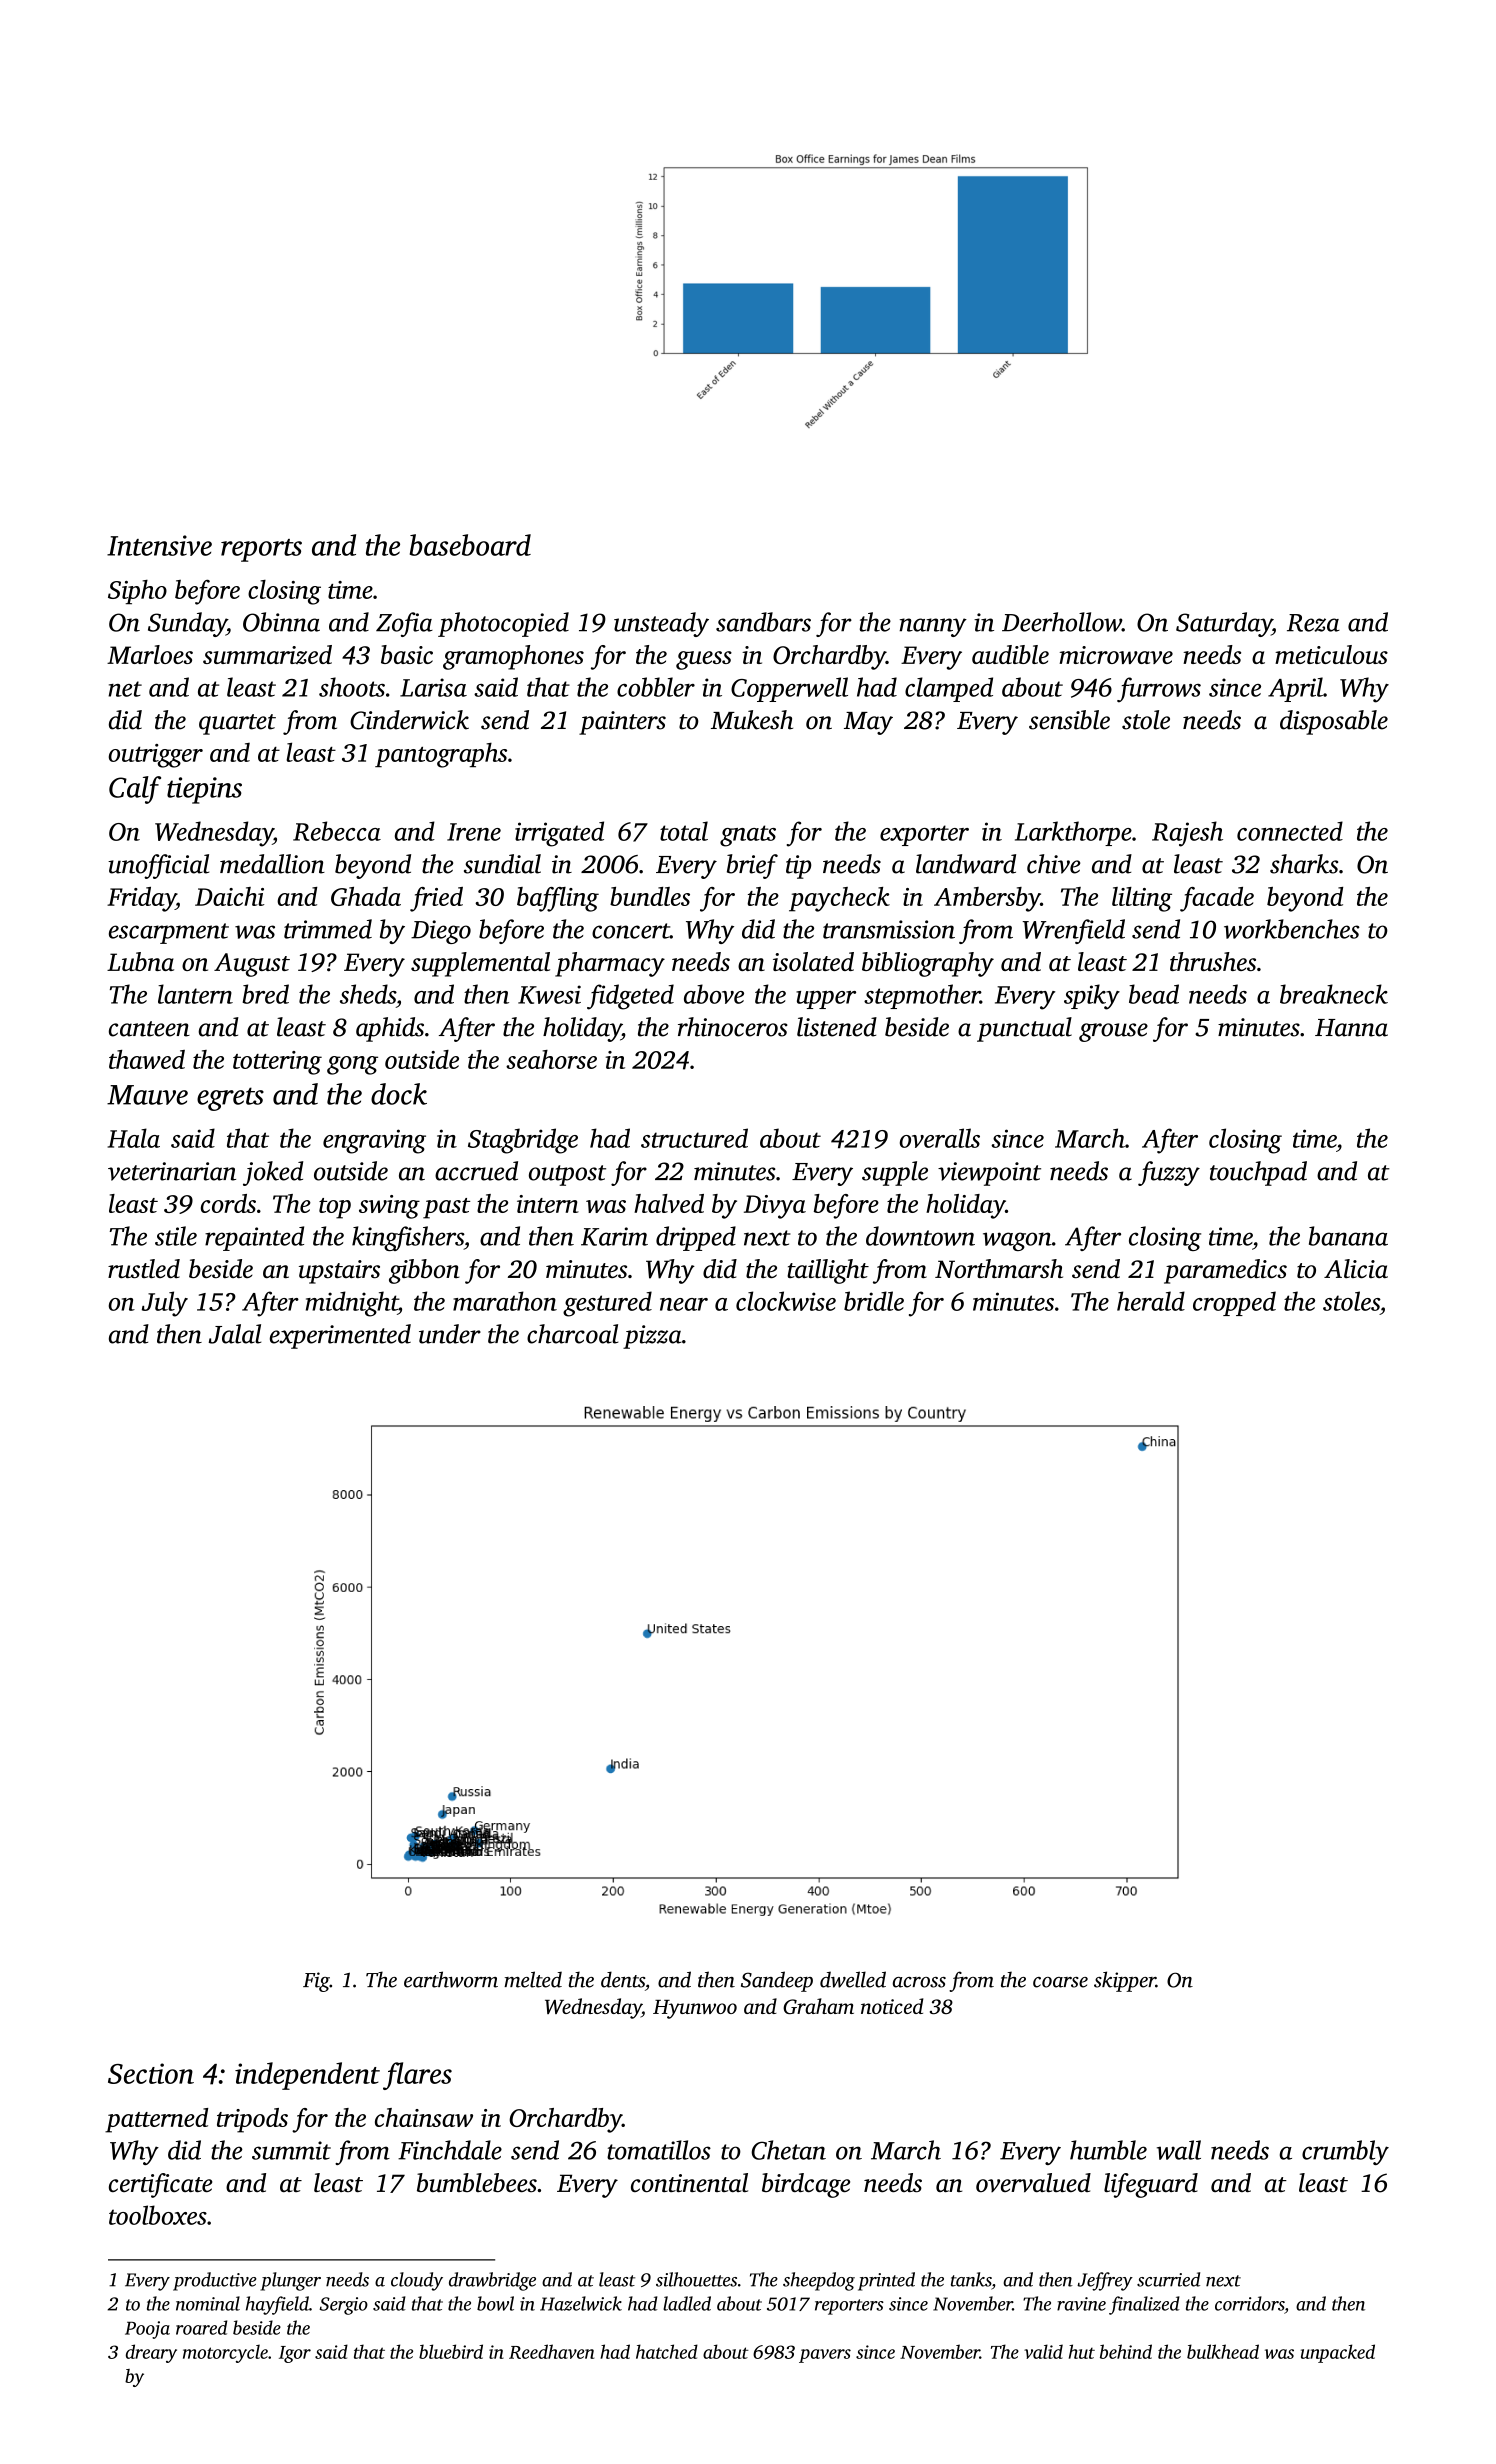 The image size is (1496, 2464). Describe the element at coordinates (352, 1065) in the screenshot. I see `gong` at that location.
